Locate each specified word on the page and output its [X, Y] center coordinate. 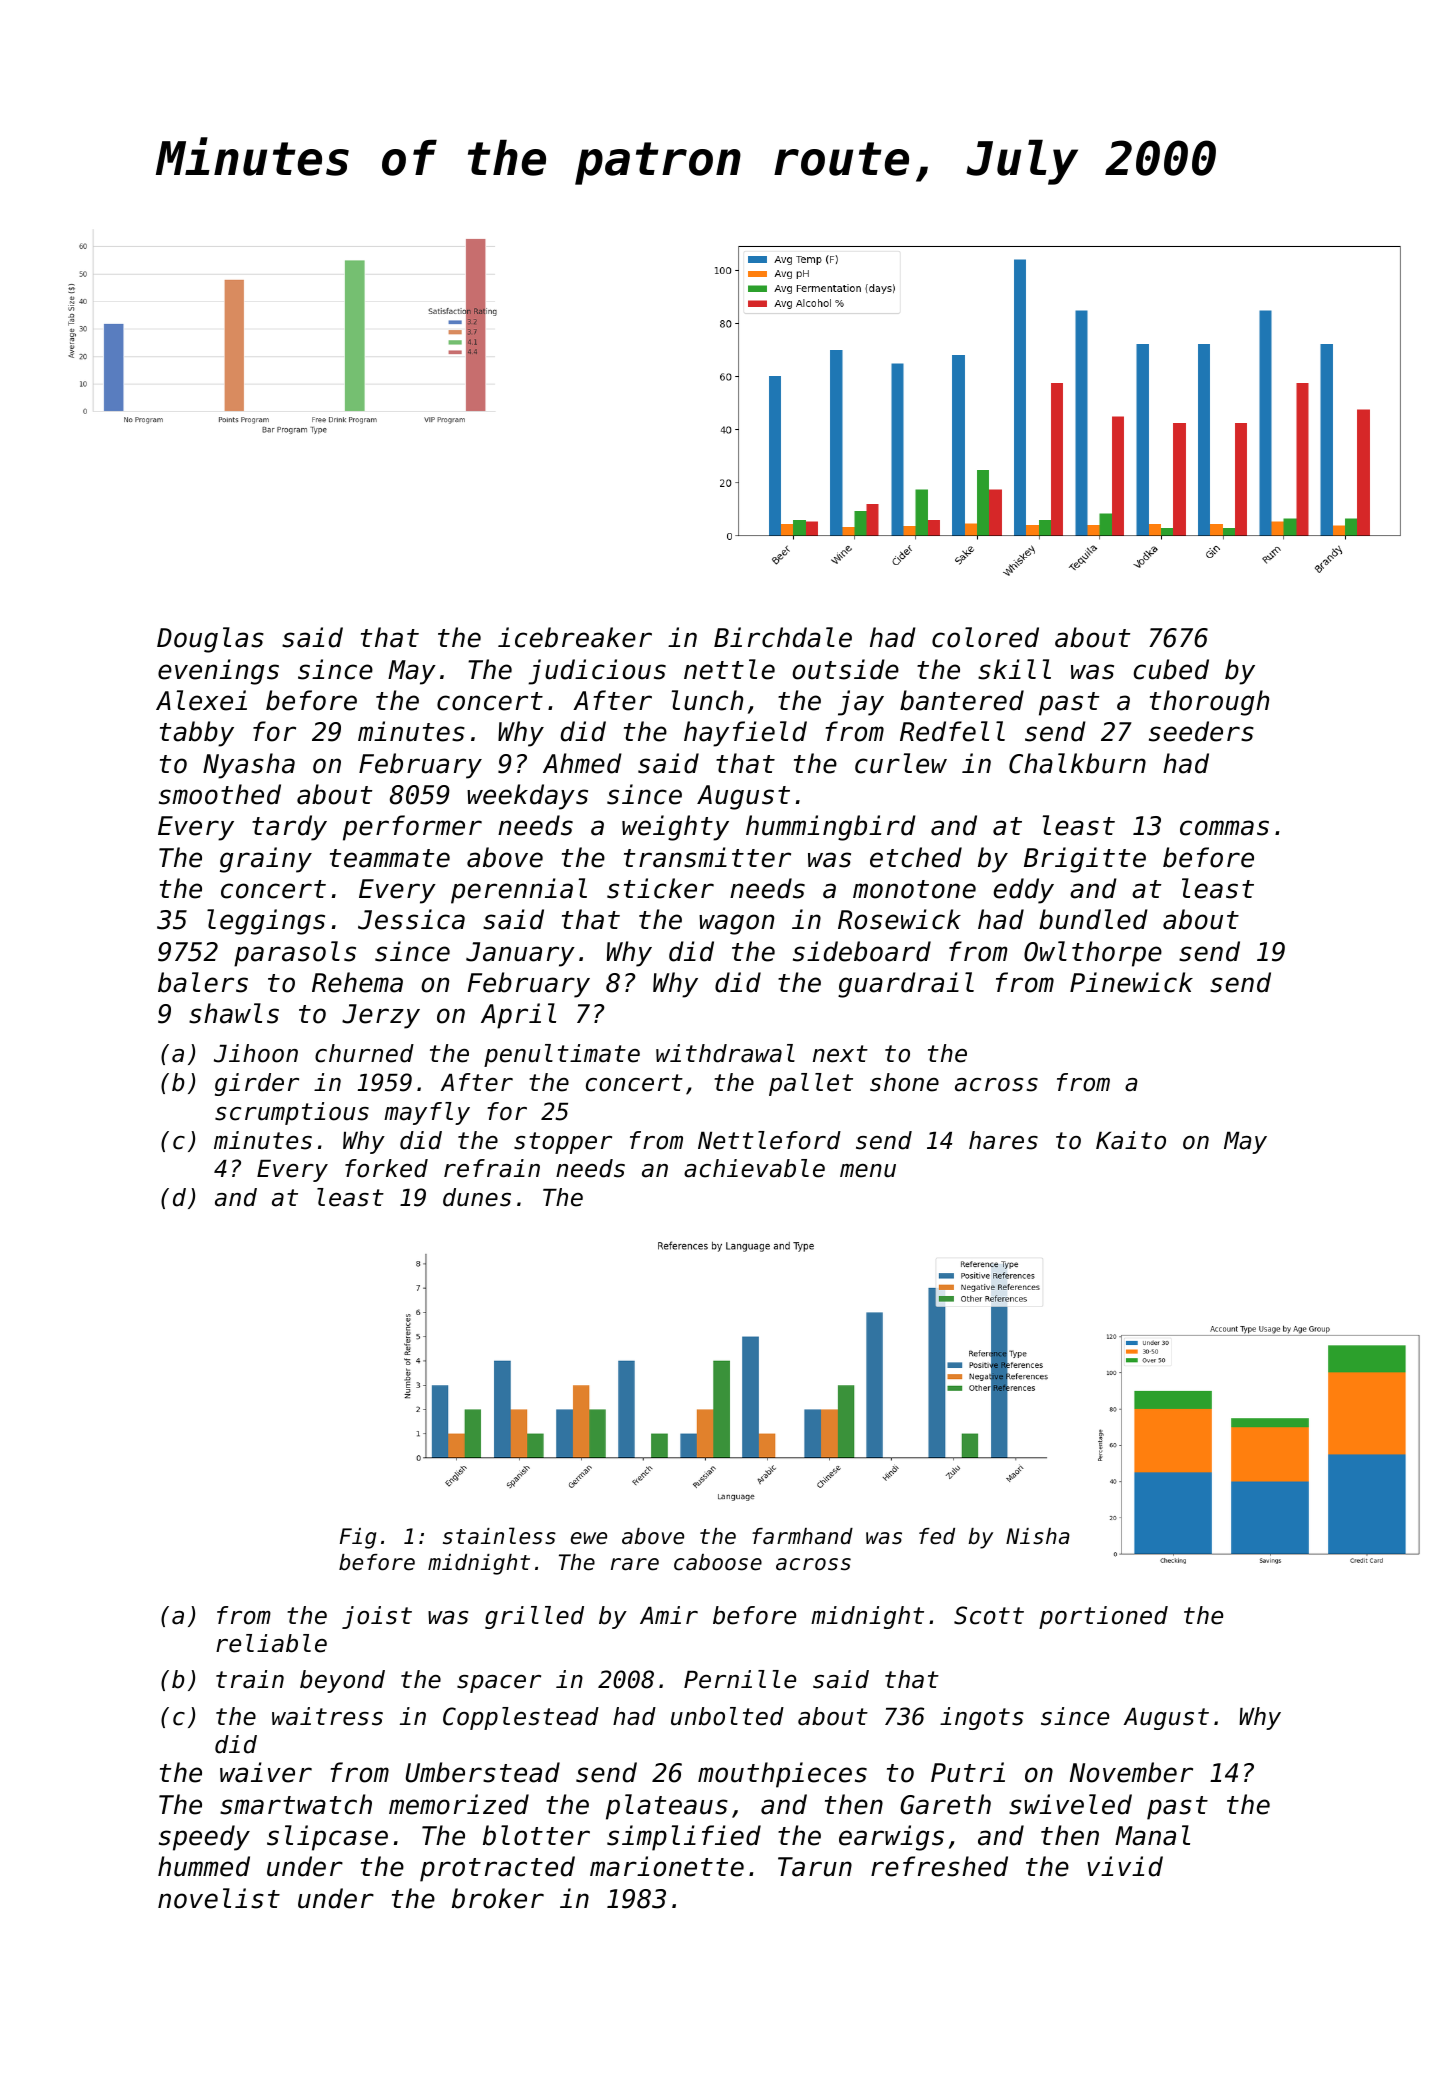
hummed [204, 1866]
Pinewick [1131, 982]
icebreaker [575, 637]
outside [845, 669]
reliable [271, 1643]
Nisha [1038, 1536]
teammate [390, 858]
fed [937, 1536]
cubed [1171, 669]
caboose [718, 1562]
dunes [477, 1197]
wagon [736, 924]
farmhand [802, 1536]
